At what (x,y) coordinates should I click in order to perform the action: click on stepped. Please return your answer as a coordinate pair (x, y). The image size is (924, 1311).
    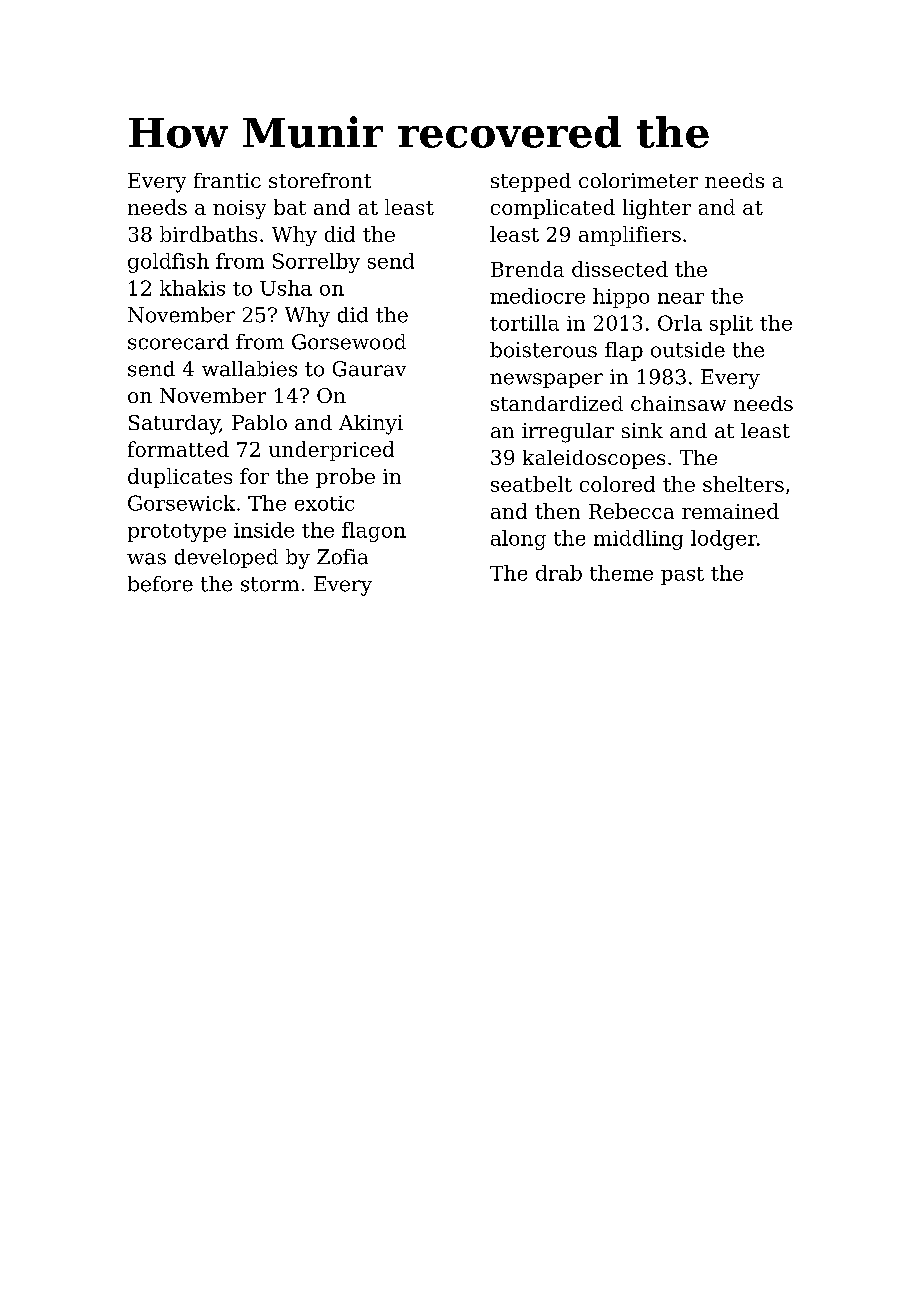
    Looking at the image, I should click on (531, 182).
